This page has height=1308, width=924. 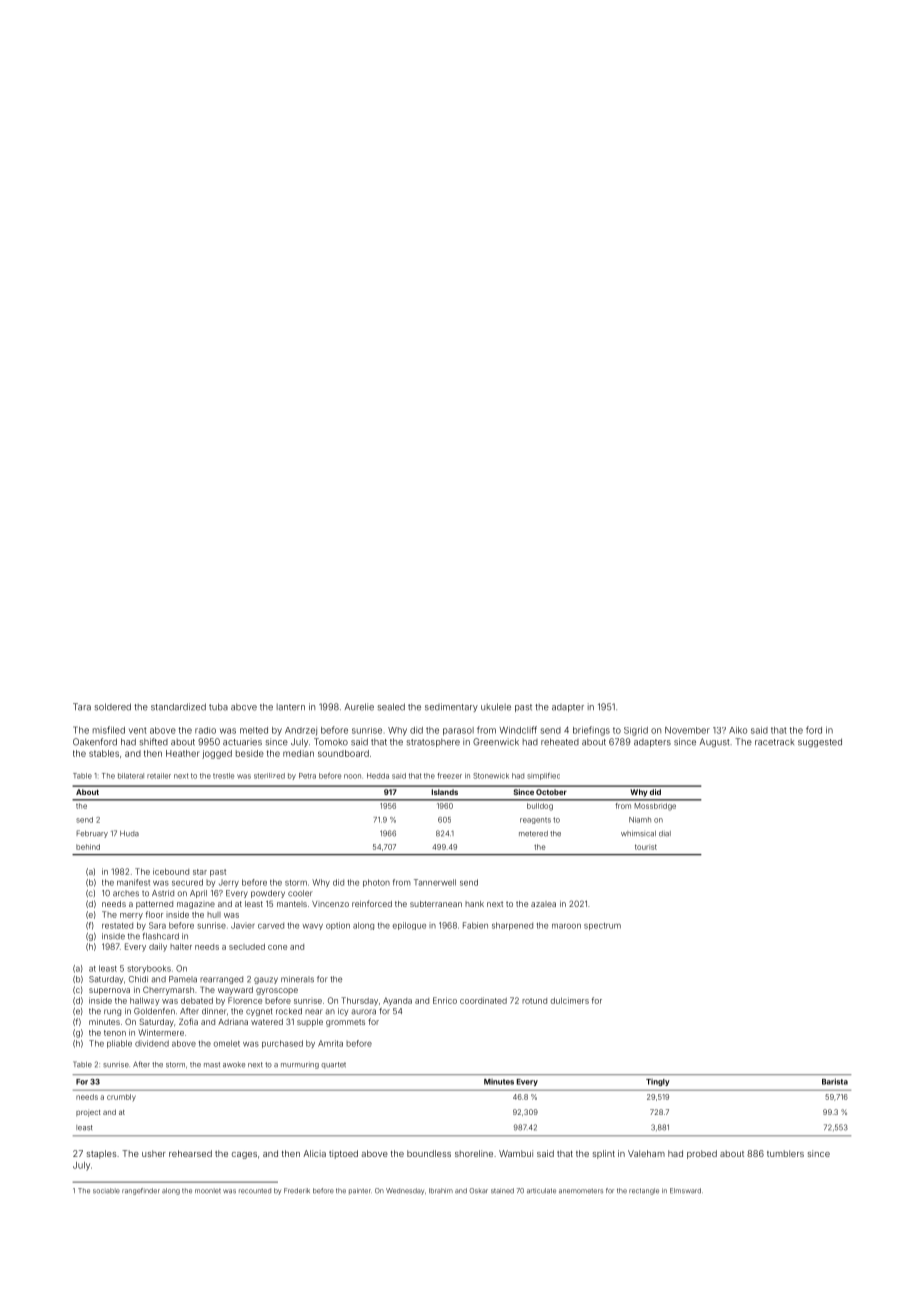 What do you see at coordinates (112, 707) in the page?
I see `soldered` at bounding box center [112, 707].
